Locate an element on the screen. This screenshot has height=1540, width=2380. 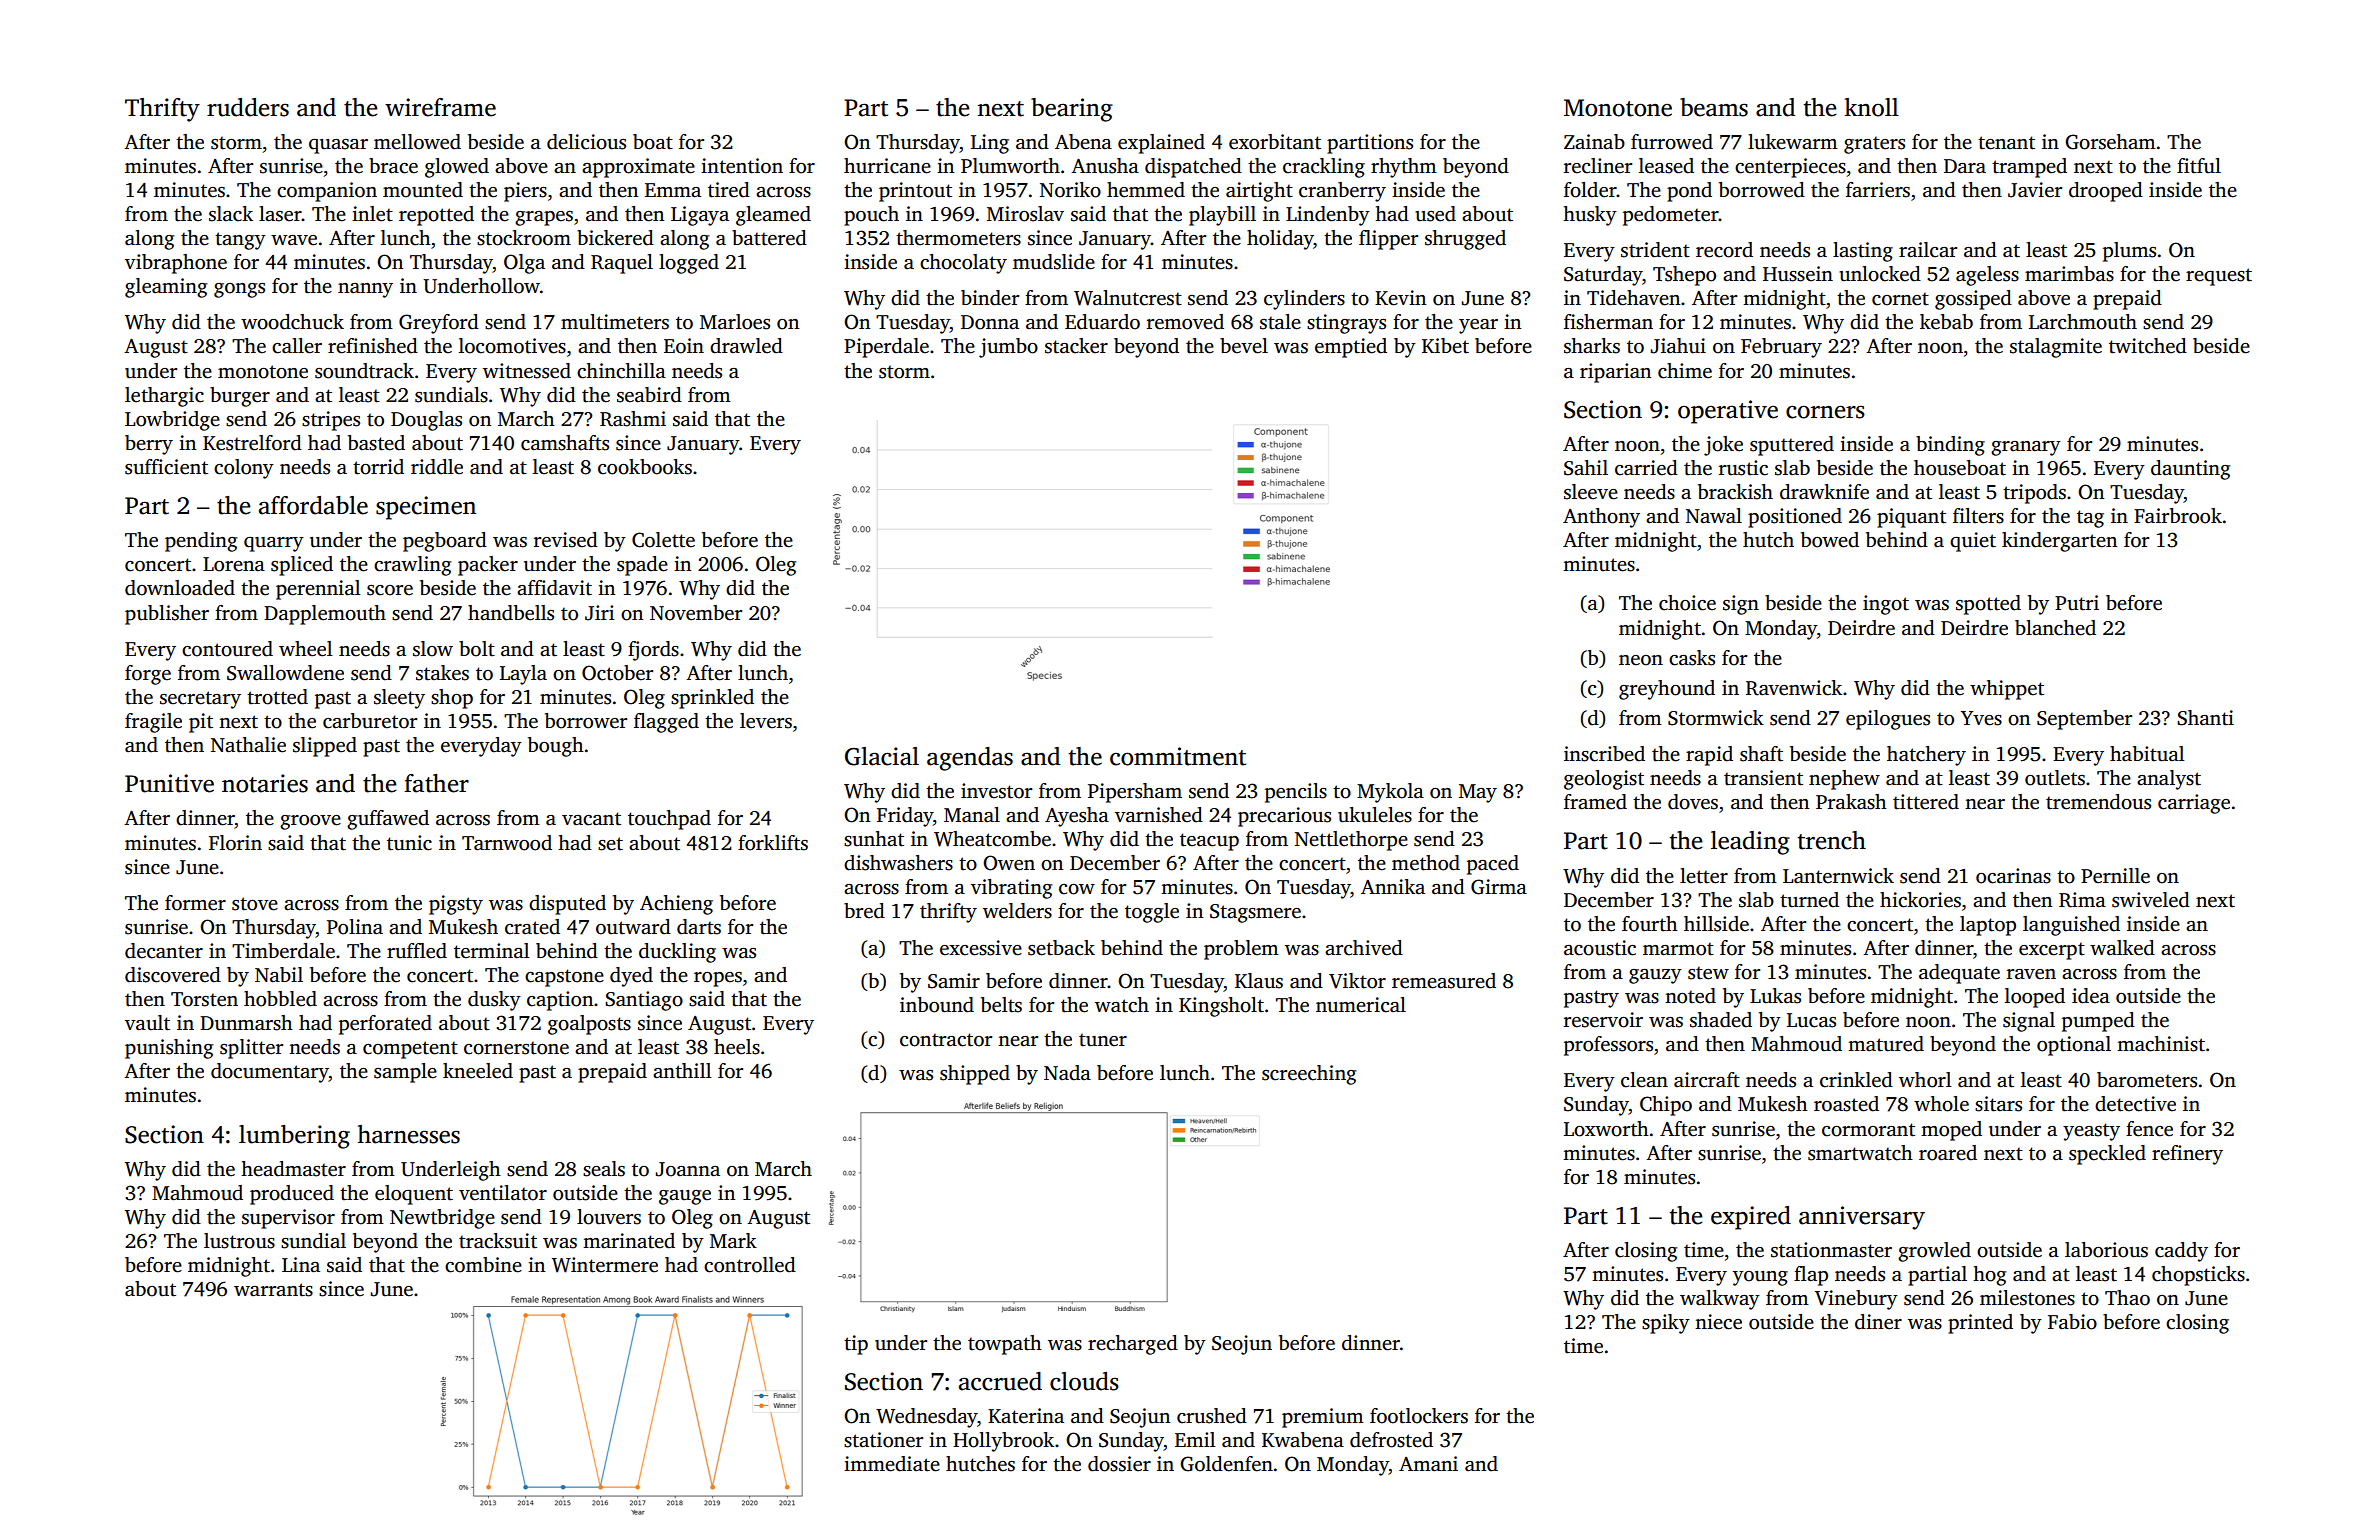
folder is located at coordinates (1590, 190).
